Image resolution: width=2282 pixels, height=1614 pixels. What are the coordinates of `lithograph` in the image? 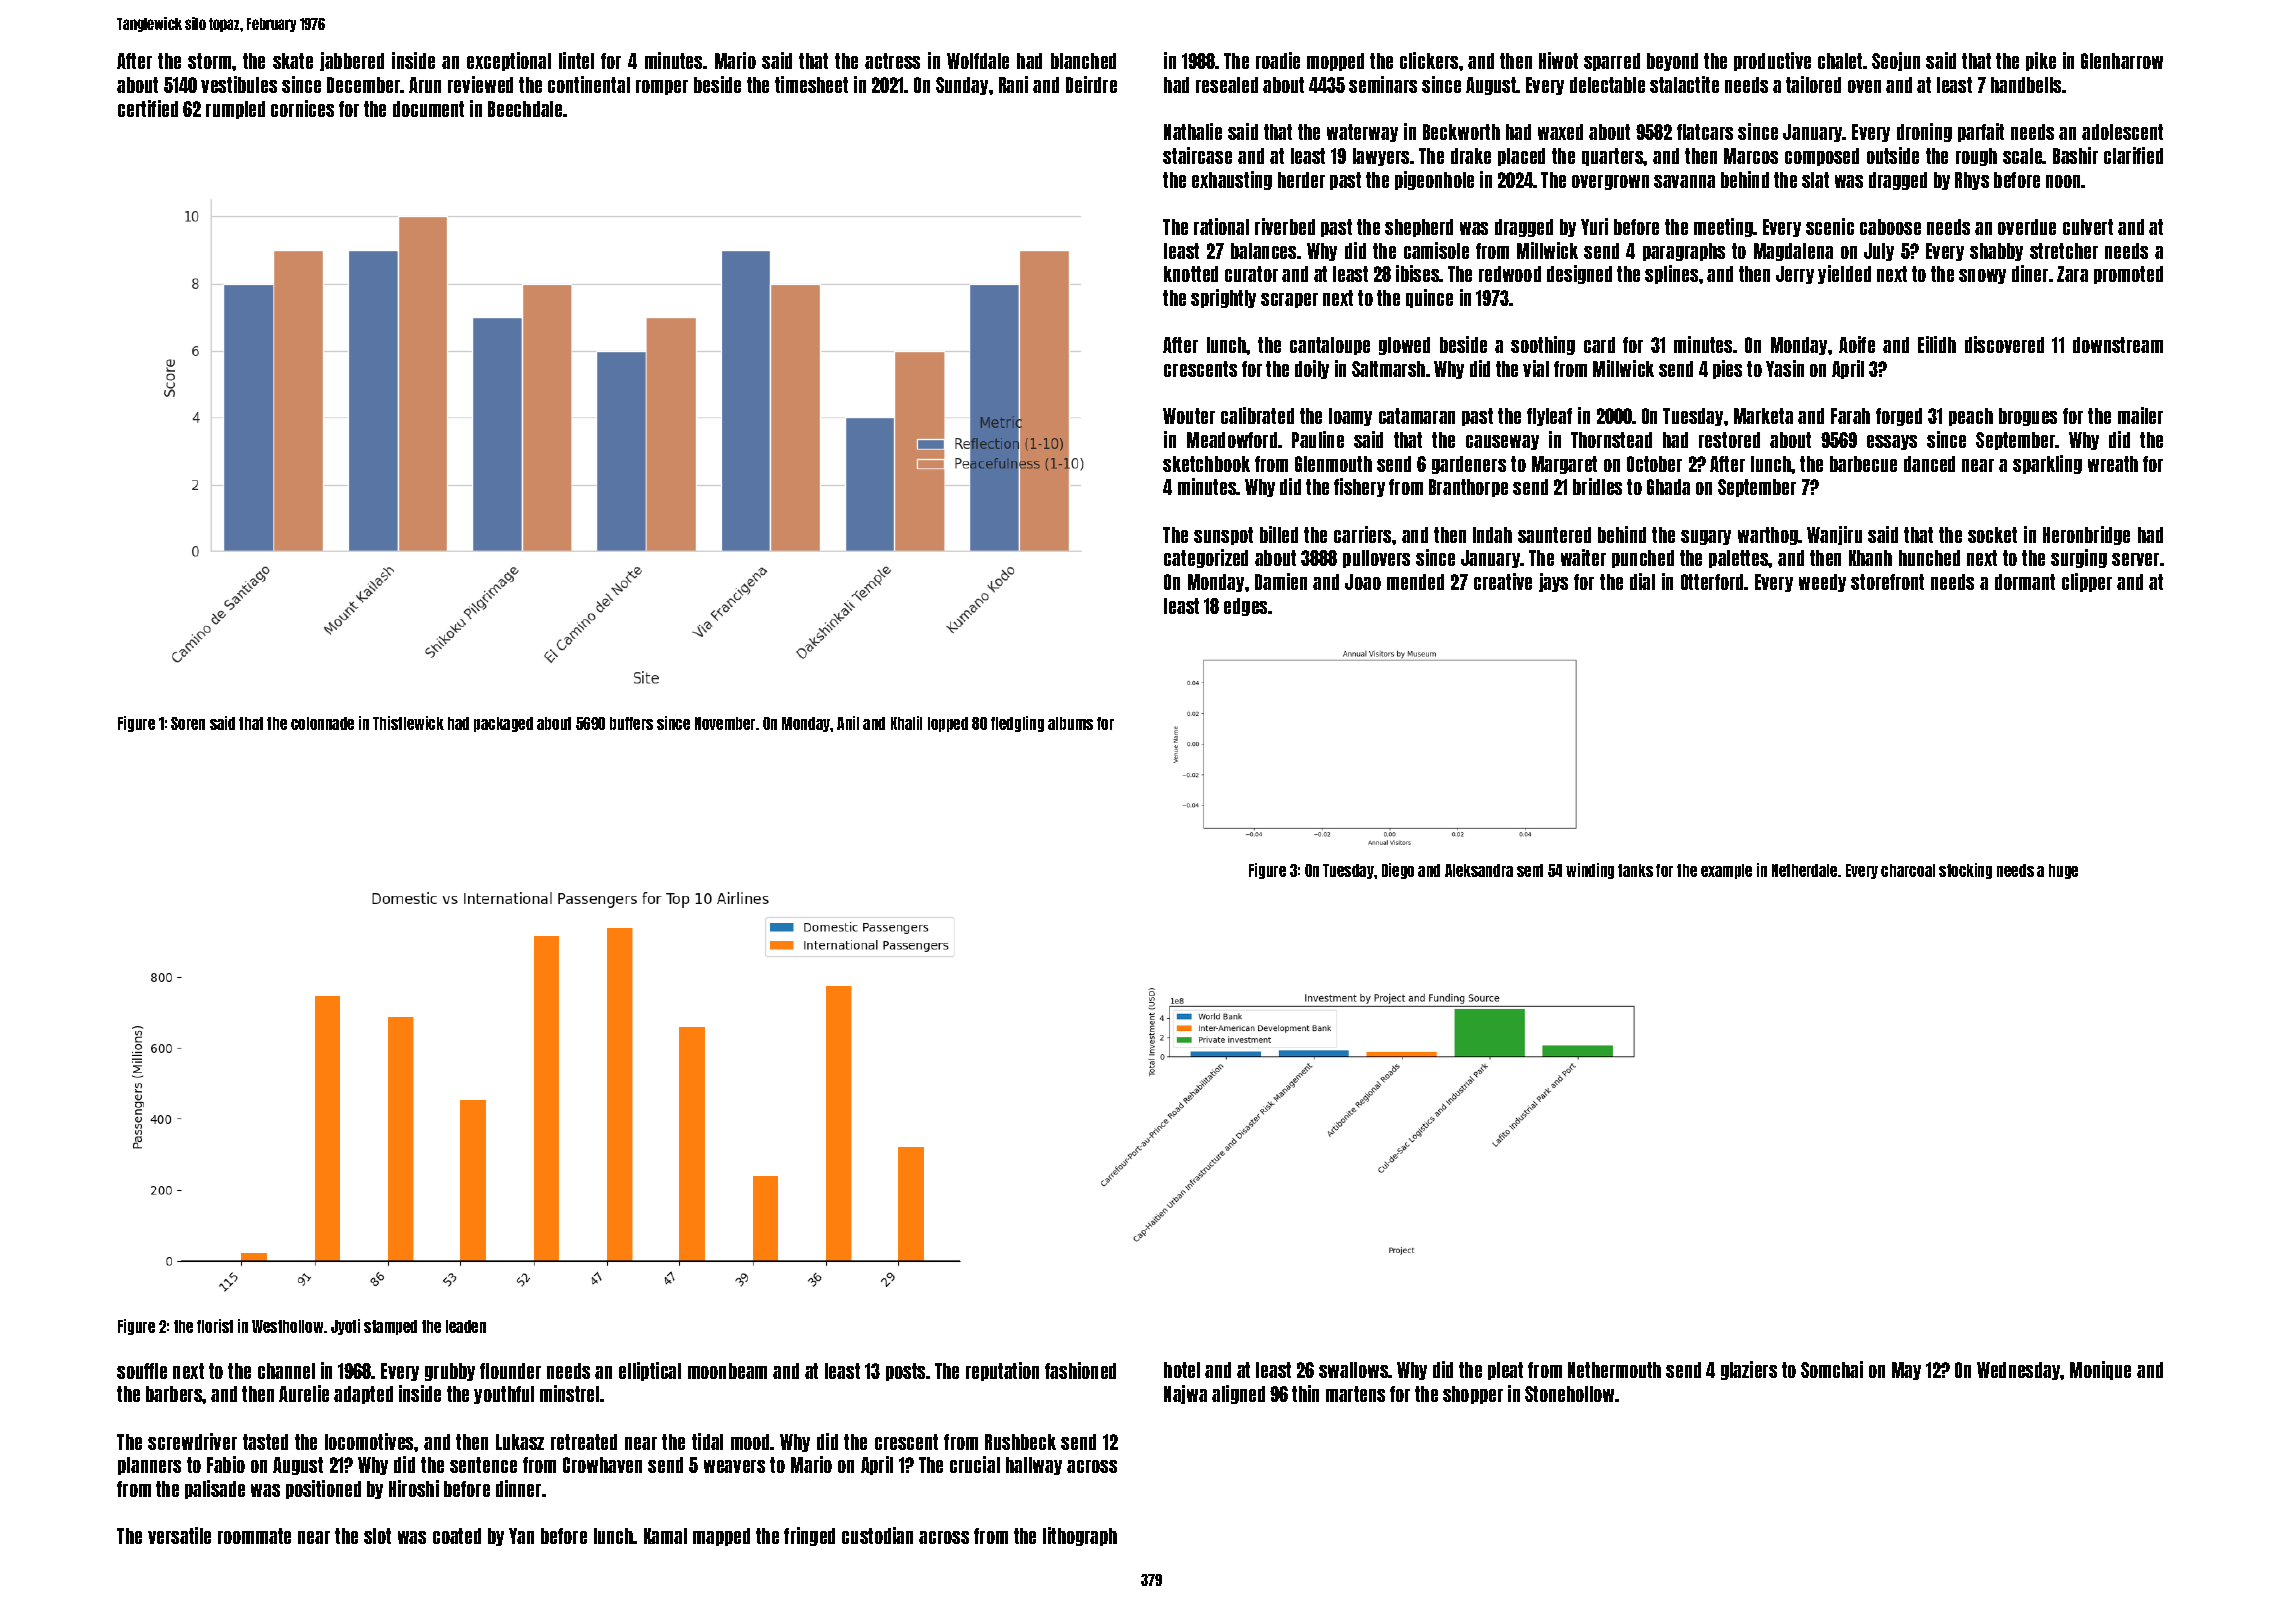 It's located at (1080, 1536).
